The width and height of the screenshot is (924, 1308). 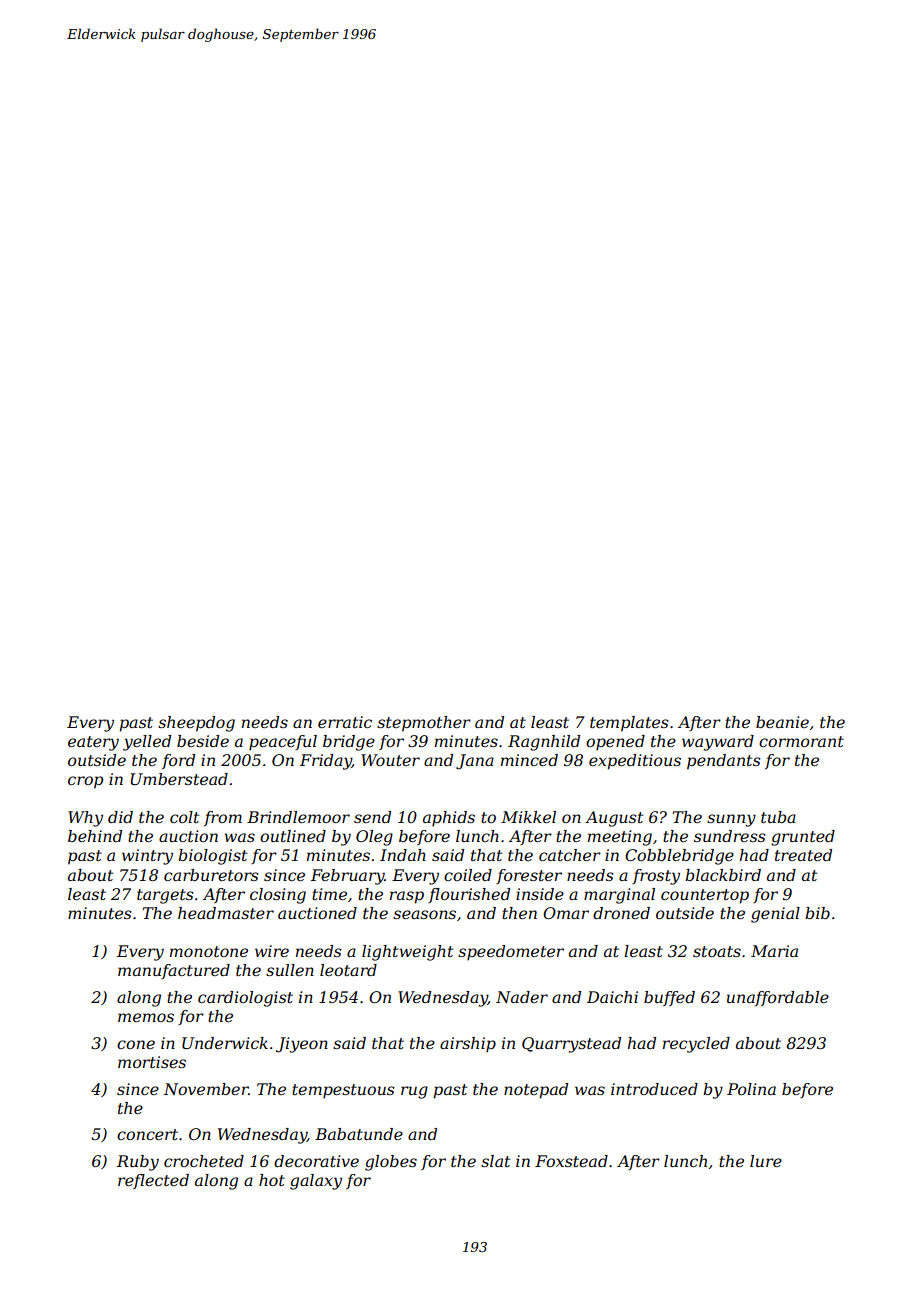 I want to click on treated, so click(x=803, y=855).
